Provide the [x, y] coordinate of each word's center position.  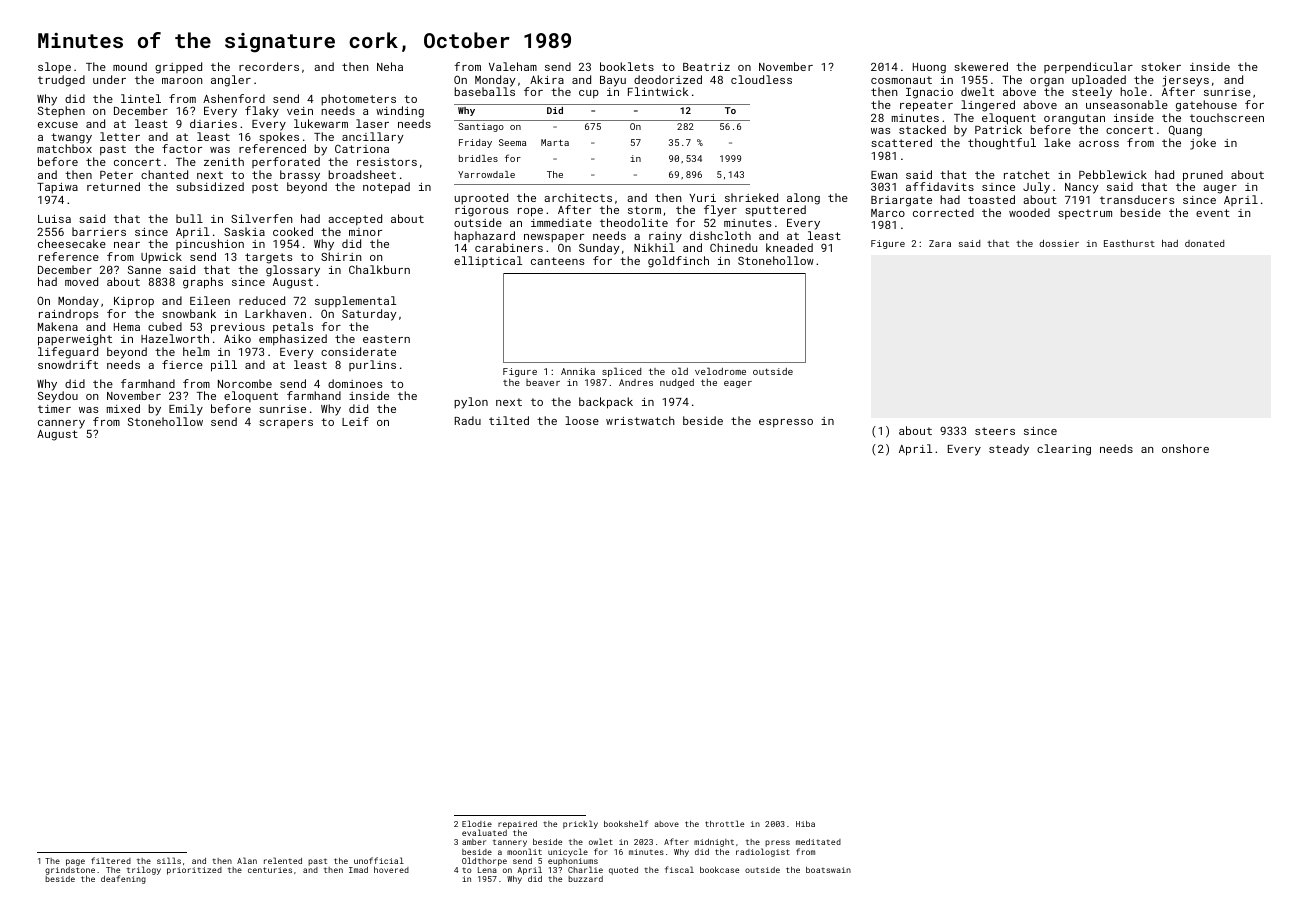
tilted [509, 420]
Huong [929, 68]
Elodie [477, 823]
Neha [390, 66]
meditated [818, 842]
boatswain [828, 870]
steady [1009, 450]
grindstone [70, 871]
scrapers [286, 424]
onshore [1185, 448]
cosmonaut [901, 80]
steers [995, 431]
